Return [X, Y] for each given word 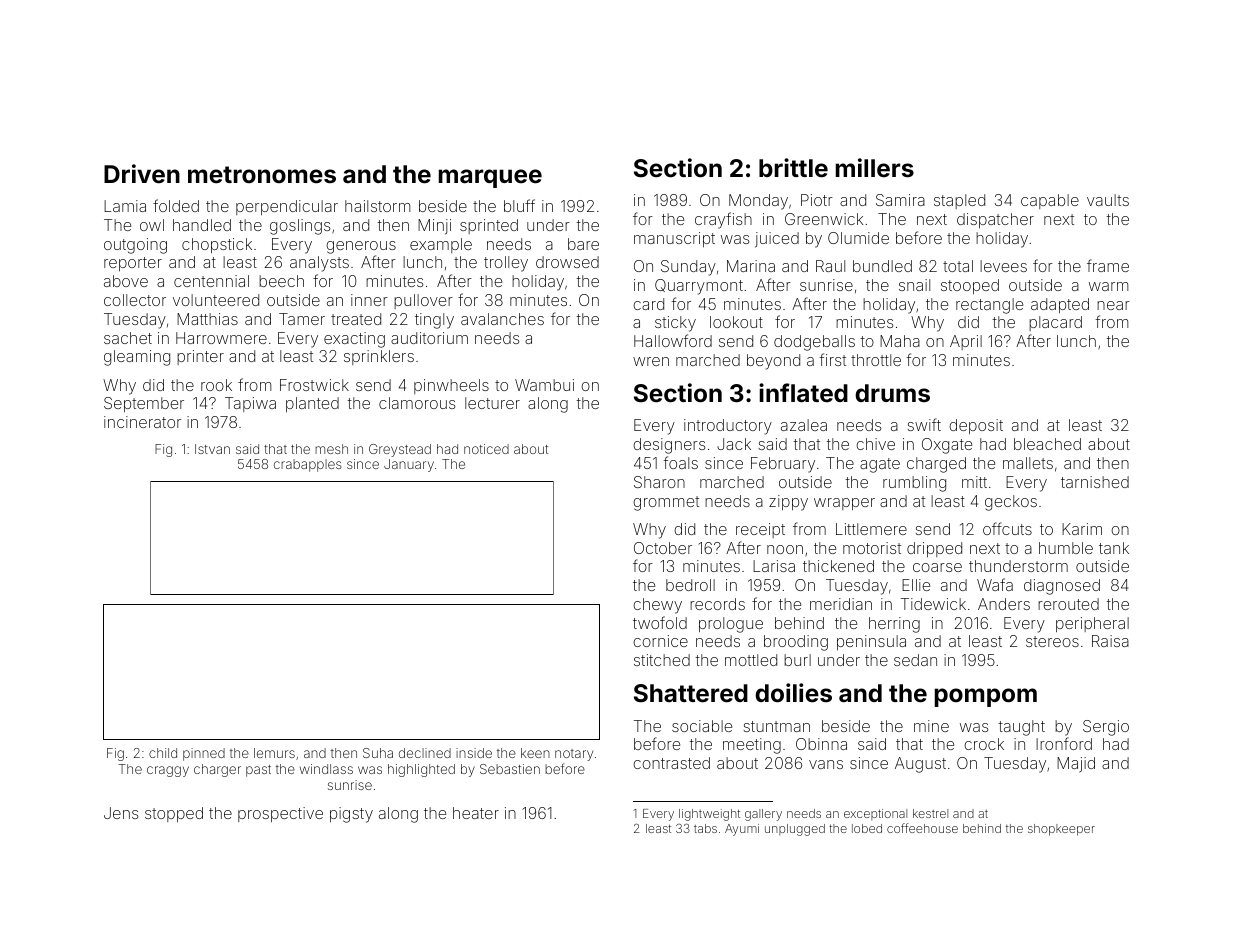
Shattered [691, 693]
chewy [657, 606]
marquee [490, 178]
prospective [280, 814]
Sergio [1106, 728]
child [163, 753]
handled [202, 225]
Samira [900, 200]
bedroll [690, 585]
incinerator [142, 422]
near [1113, 305]
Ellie [916, 585]
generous [361, 247]
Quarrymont [699, 287]
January [409, 465]
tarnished [1095, 482]
